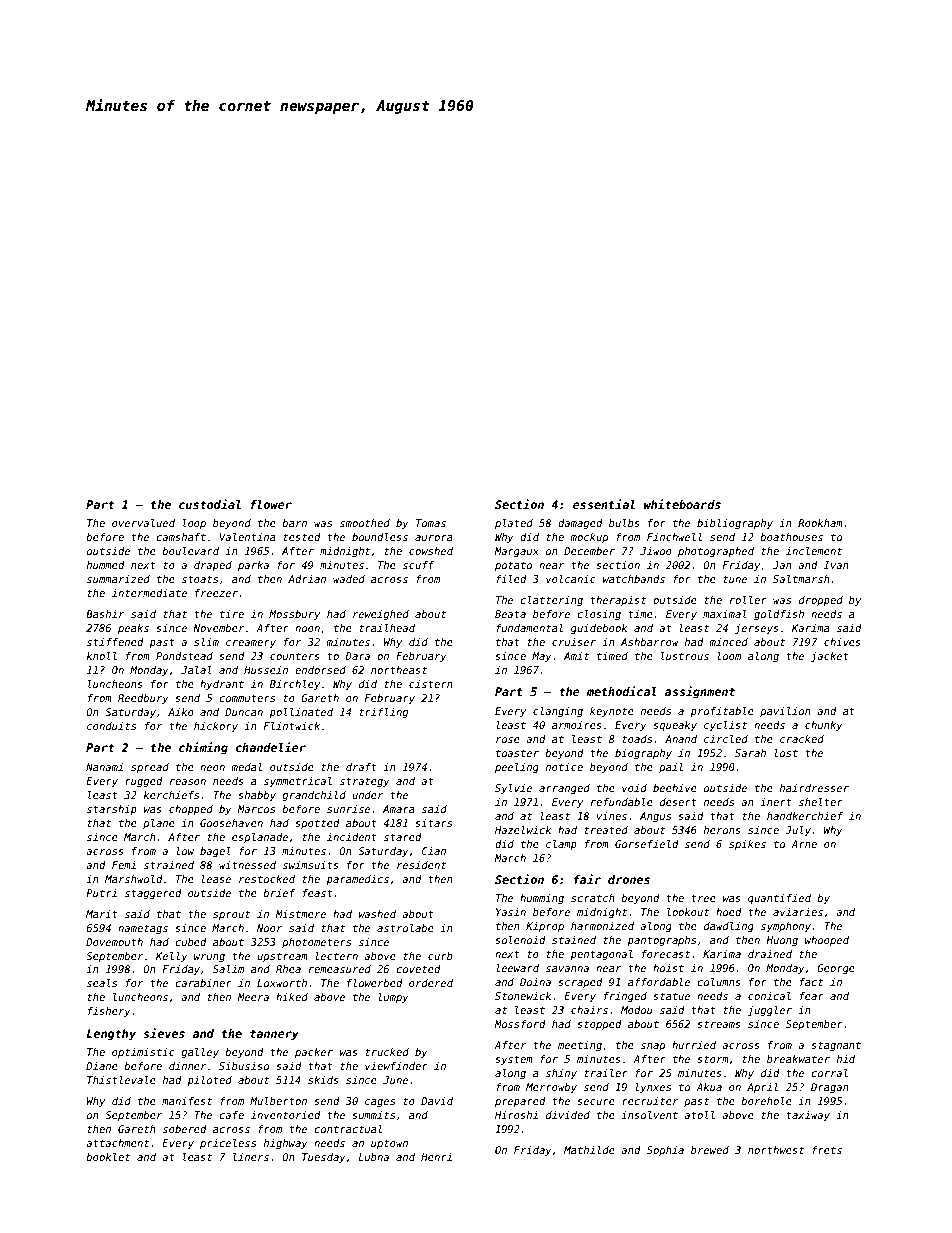  What do you see at coordinates (210, 504) in the image?
I see `custodial` at bounding box center [210, 504].
